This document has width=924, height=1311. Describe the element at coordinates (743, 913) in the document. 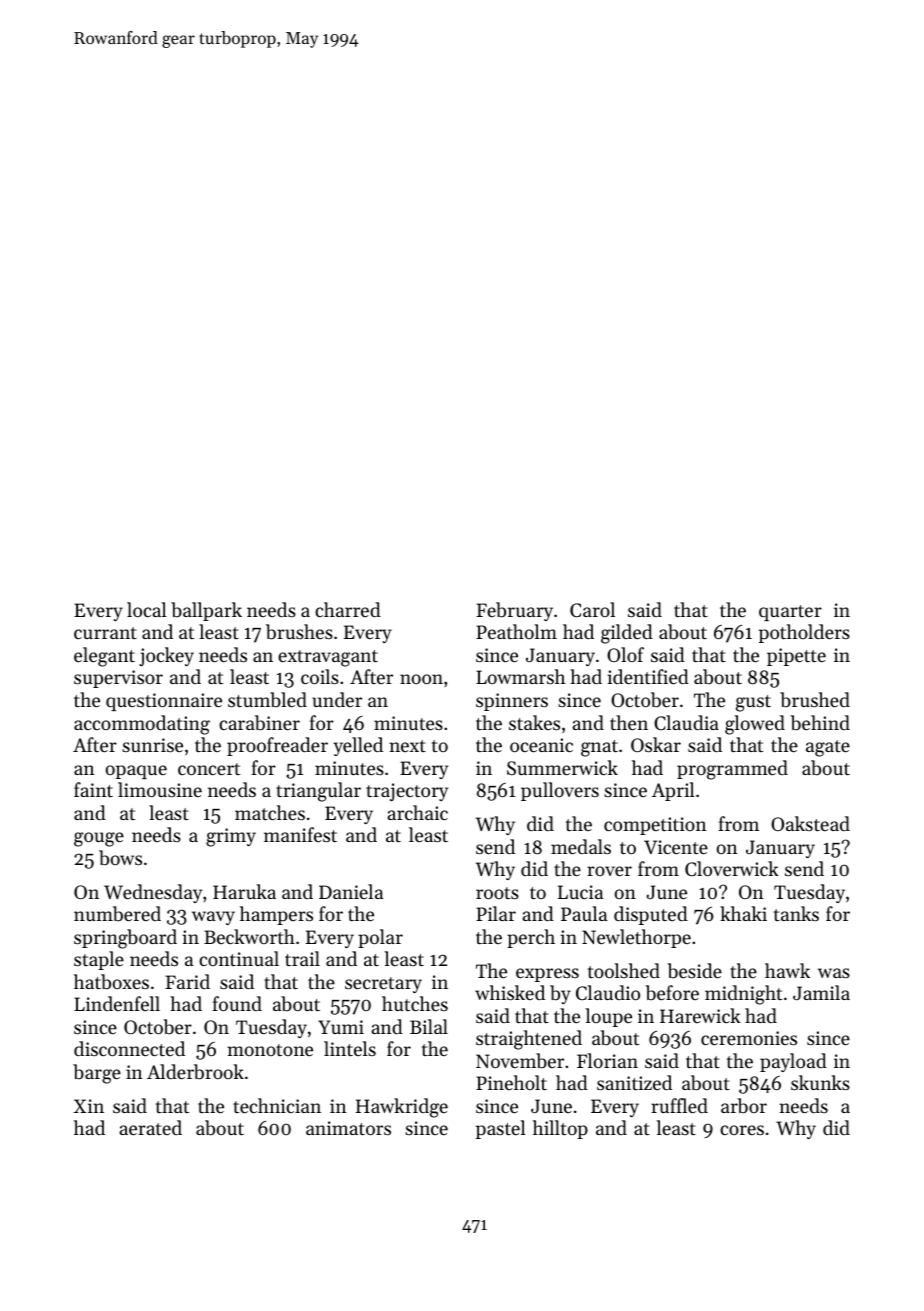

I see `khaki` at that location.
